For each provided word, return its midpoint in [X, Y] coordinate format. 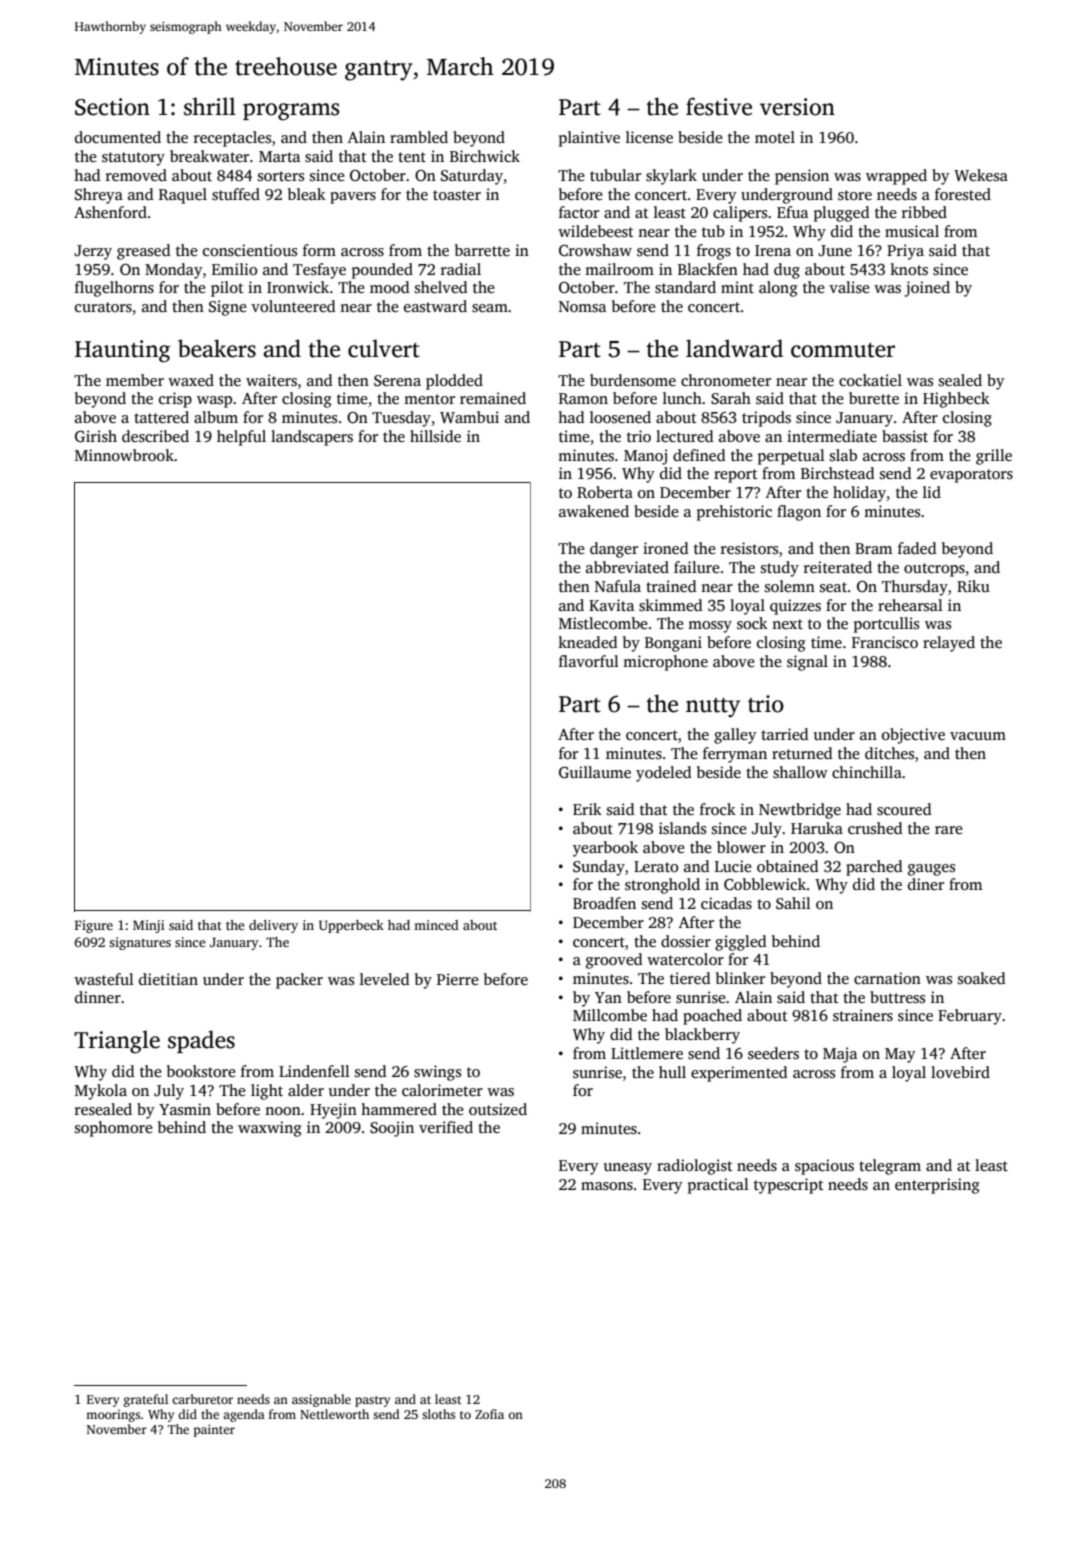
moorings [113, 1415]
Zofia [489, 1414]
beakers [217, 348]
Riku [973, 586]
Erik [587, 809]
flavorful [589, 661]
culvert [384, 348]
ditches [889, 753]
